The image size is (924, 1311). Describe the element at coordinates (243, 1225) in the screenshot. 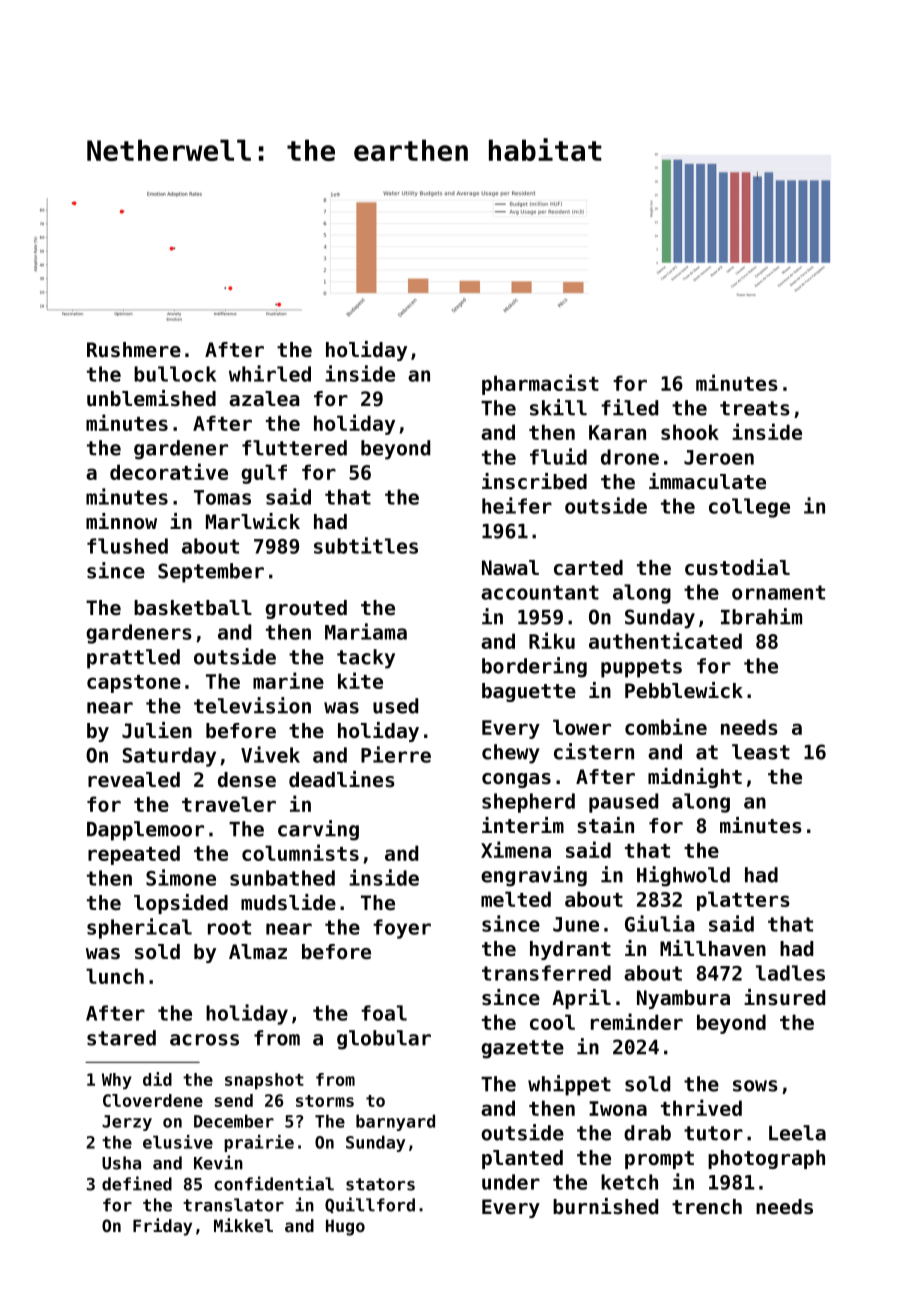

I see `Mikkel` at that location.
